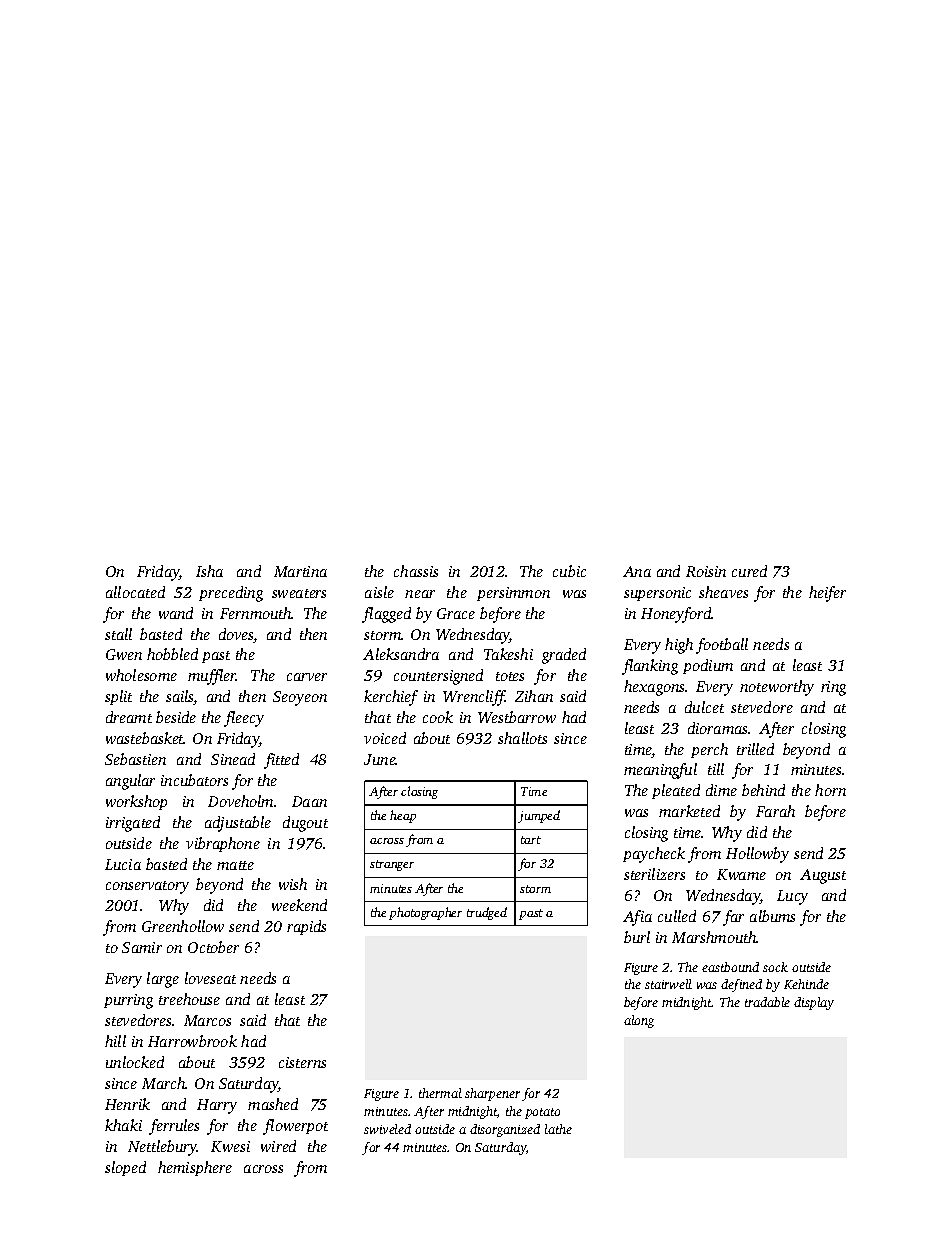 Image resolution: width=952 pixels, height=1233 pixels. What do you see at coordinates (827, 594) in the document?
I see `heifer` at bounding box center [827, 594].
